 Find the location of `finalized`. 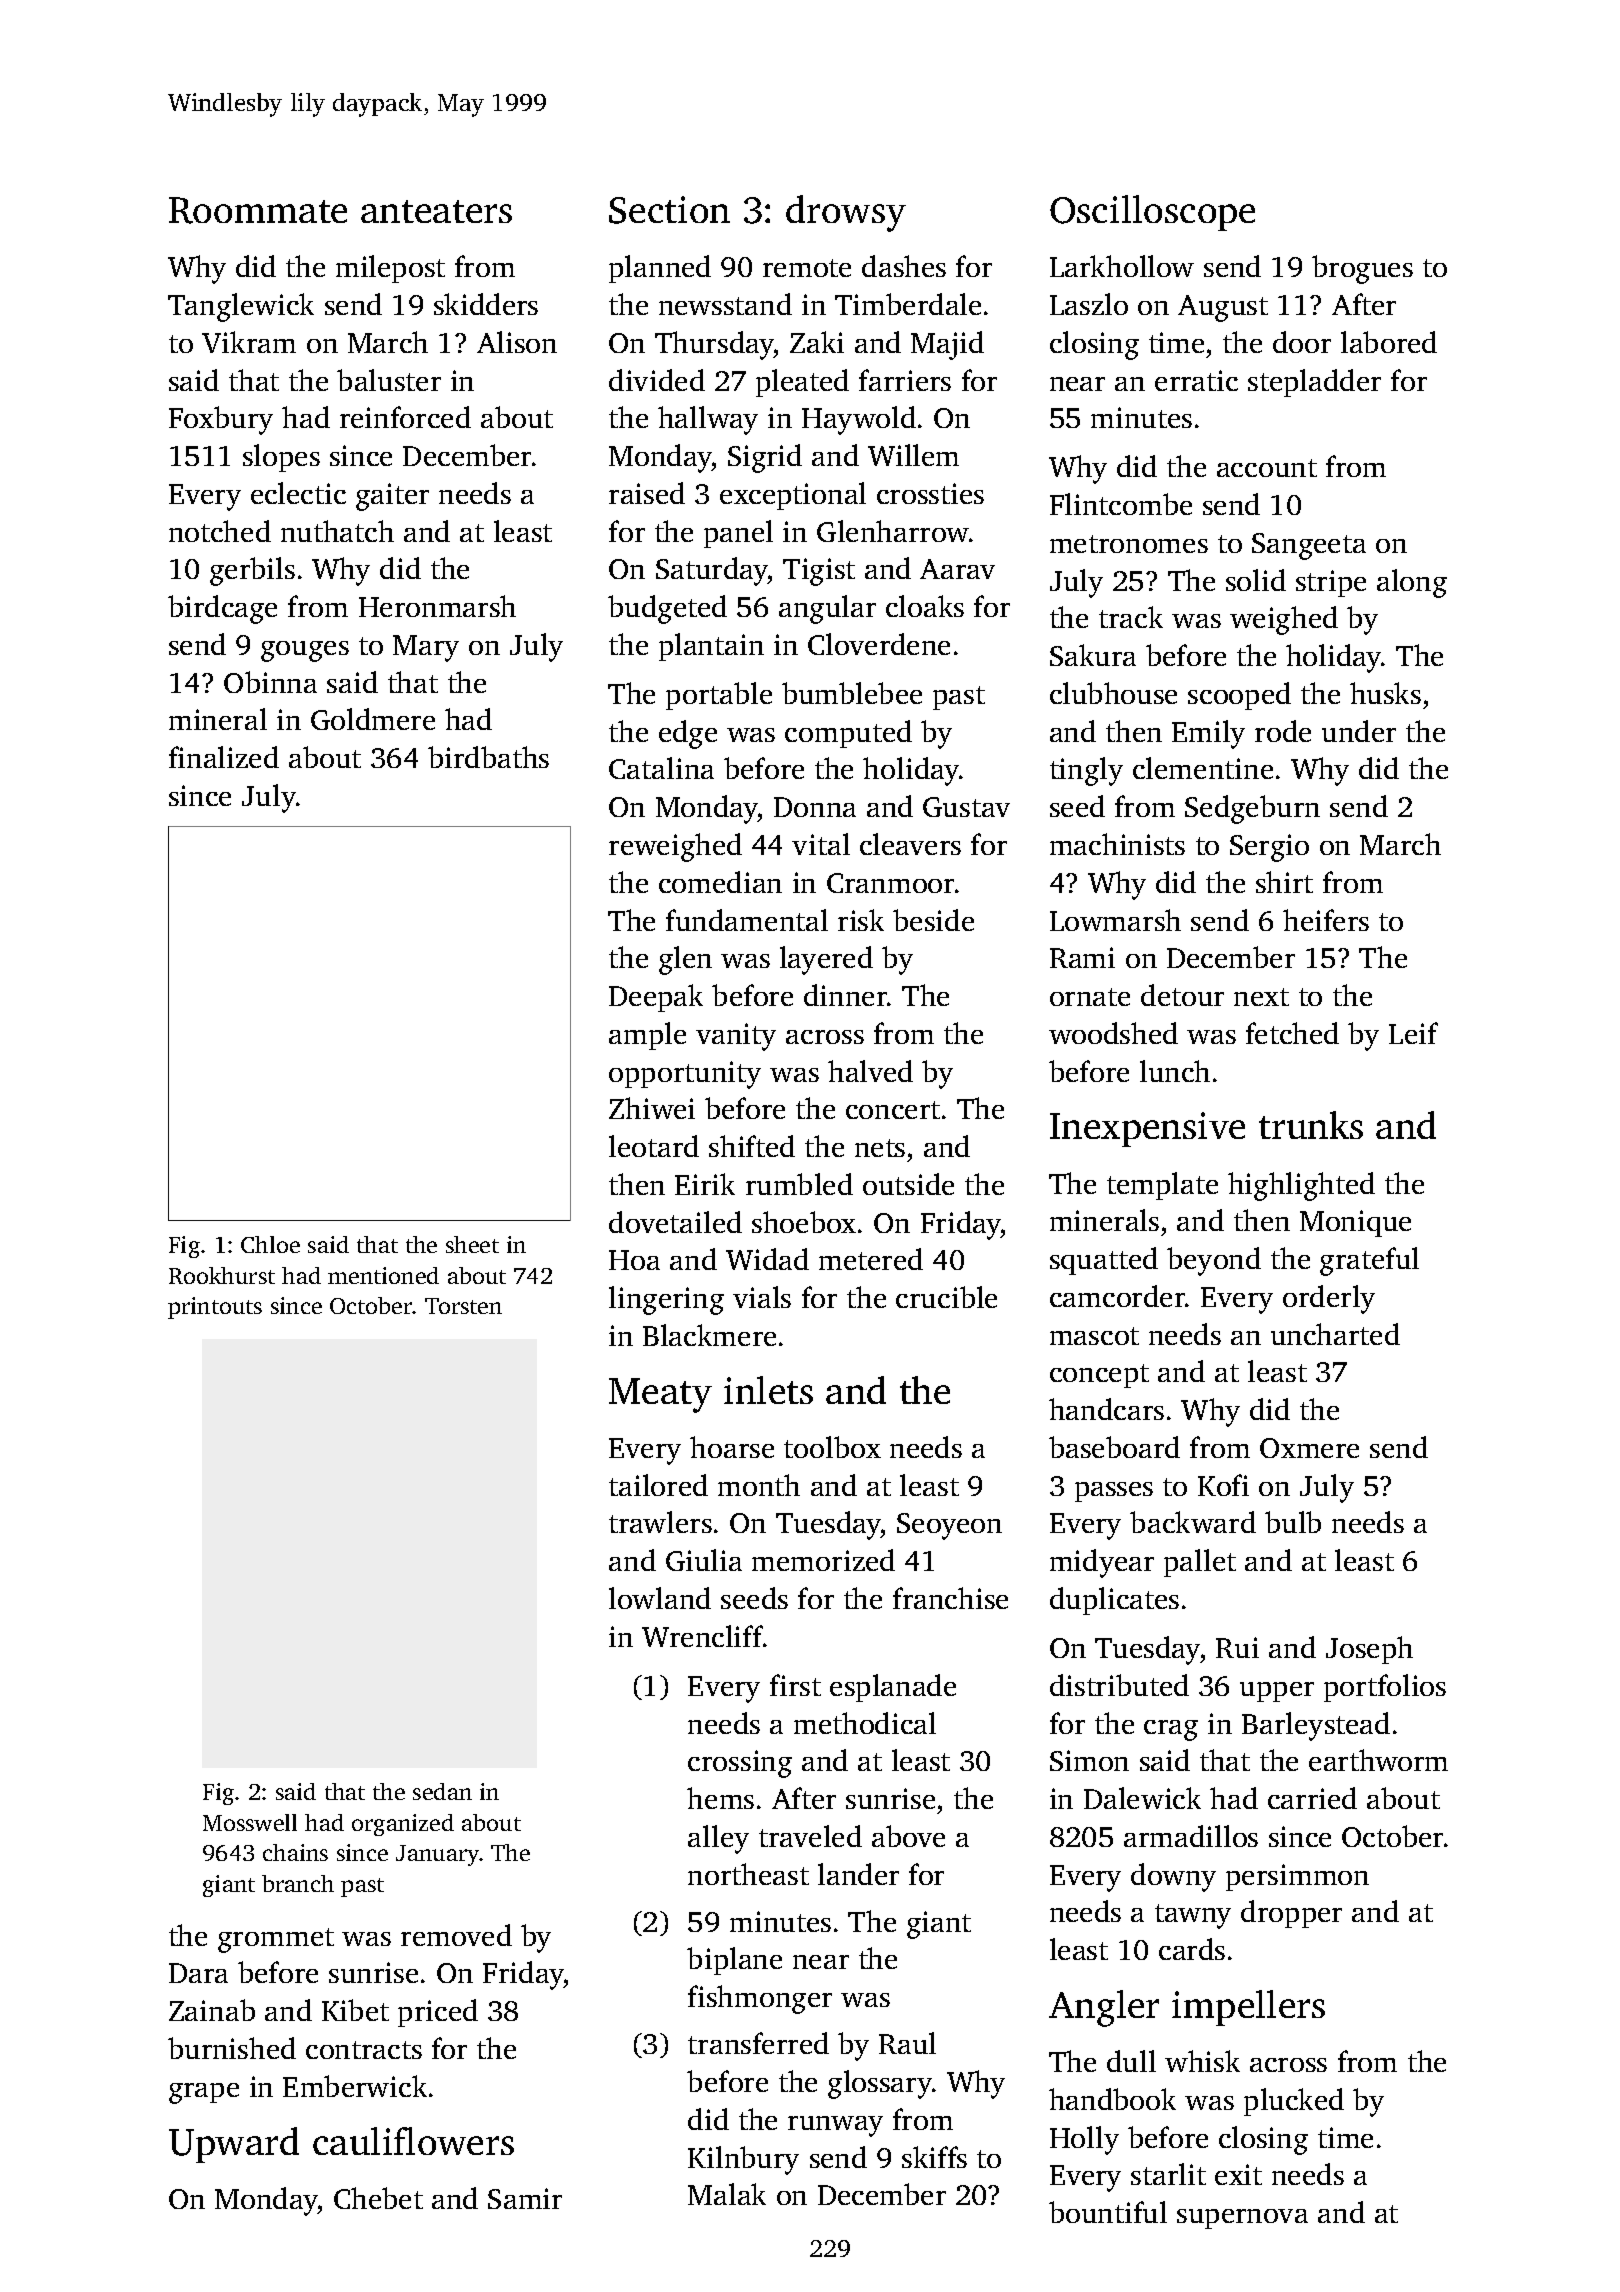

finalized is located at coordinates (224, 757).
